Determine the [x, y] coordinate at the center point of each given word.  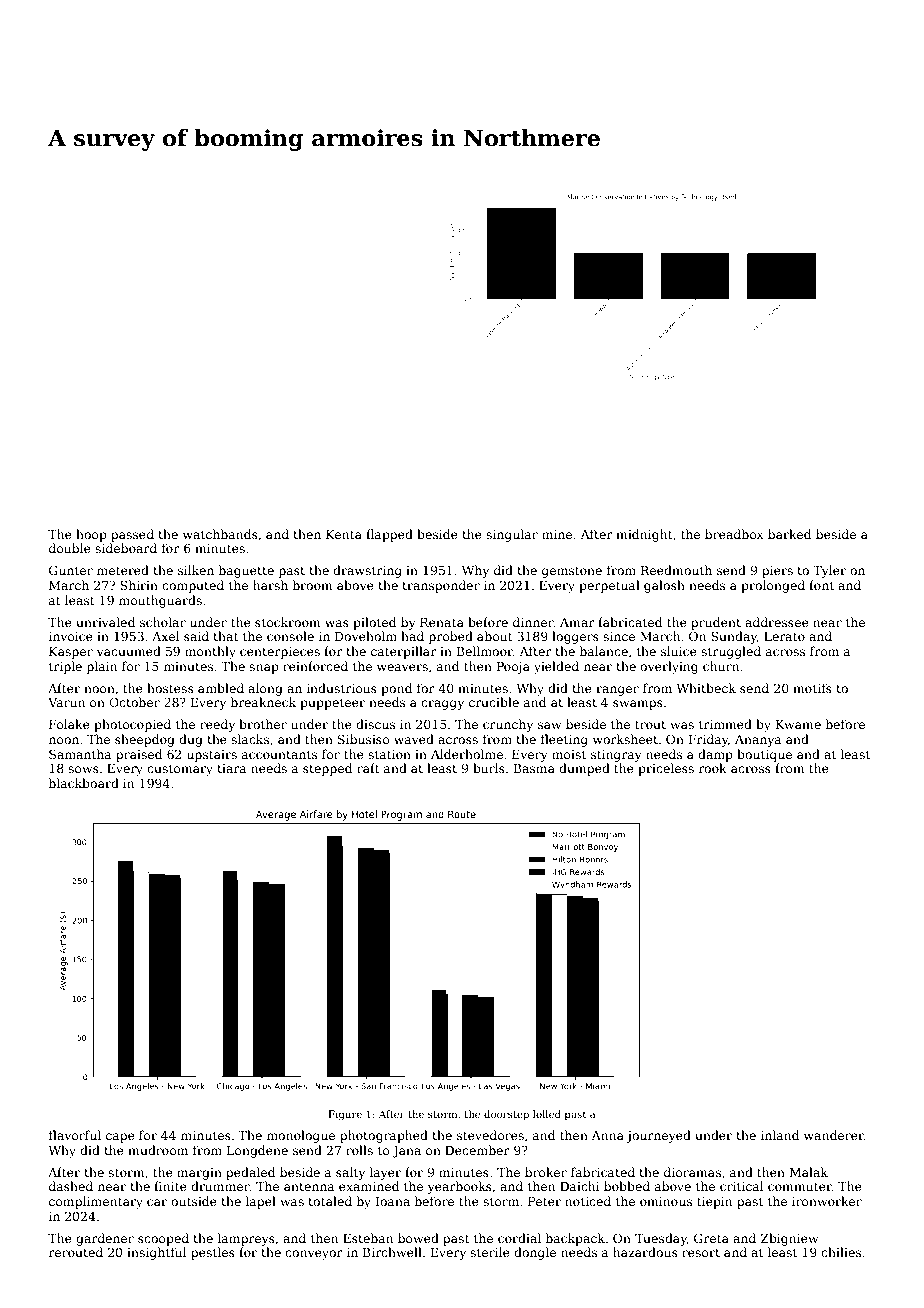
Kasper [71, 653]
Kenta [344, 534]
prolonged [773, 586]
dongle [535, 1253]
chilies [841, 1252]
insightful [156, 1253]
